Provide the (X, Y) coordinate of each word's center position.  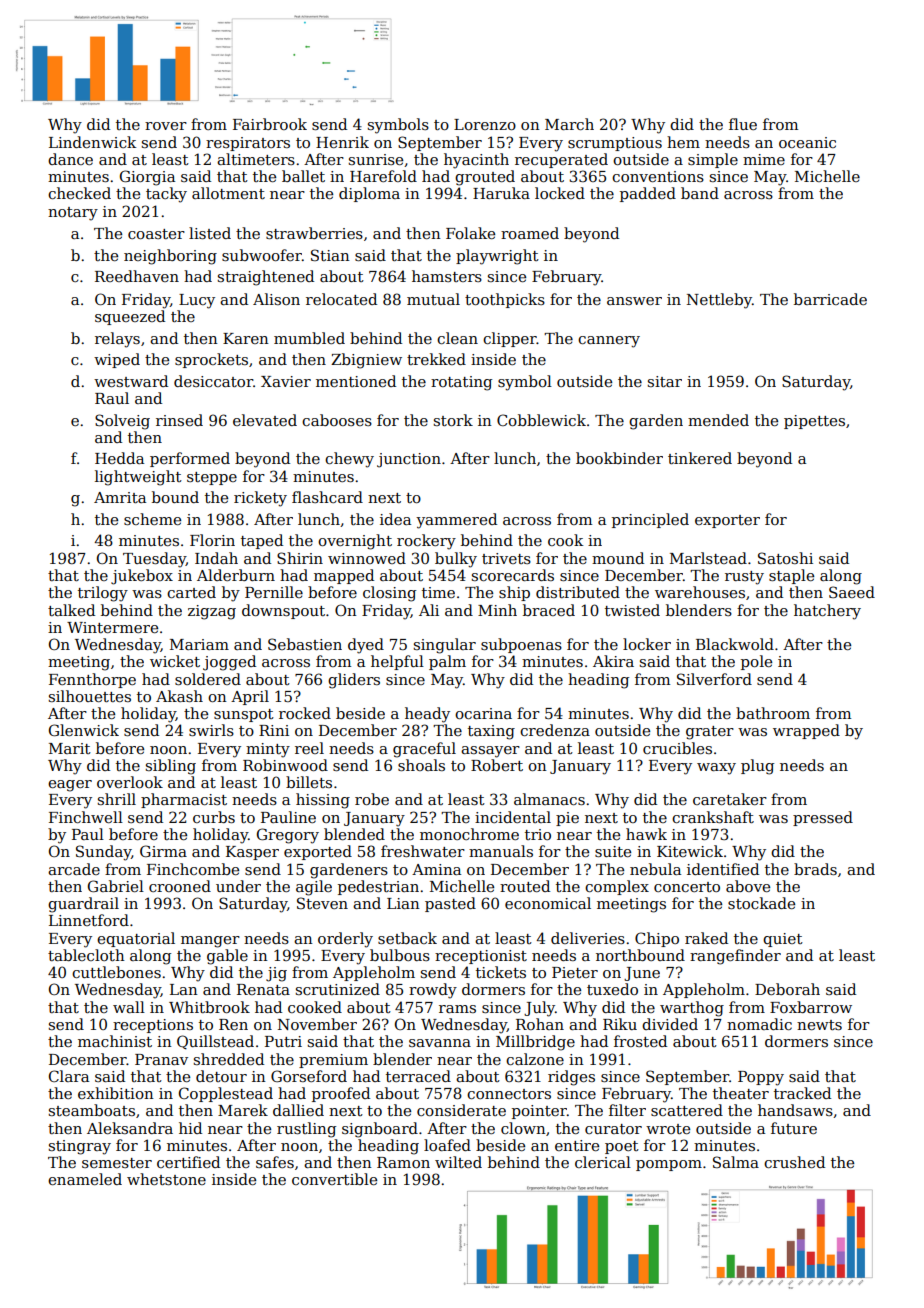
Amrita (120, 497)
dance (70, 159)
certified (188, 1162)
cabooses (337, 420)
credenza (555, 730)
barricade (830, 299)
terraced (418, 1076)
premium (333, 1061)
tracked (802, 1093)
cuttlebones (116, 972)
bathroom (773, 713)
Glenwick (84, 730)
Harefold (383, 176)
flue (743, 124)
